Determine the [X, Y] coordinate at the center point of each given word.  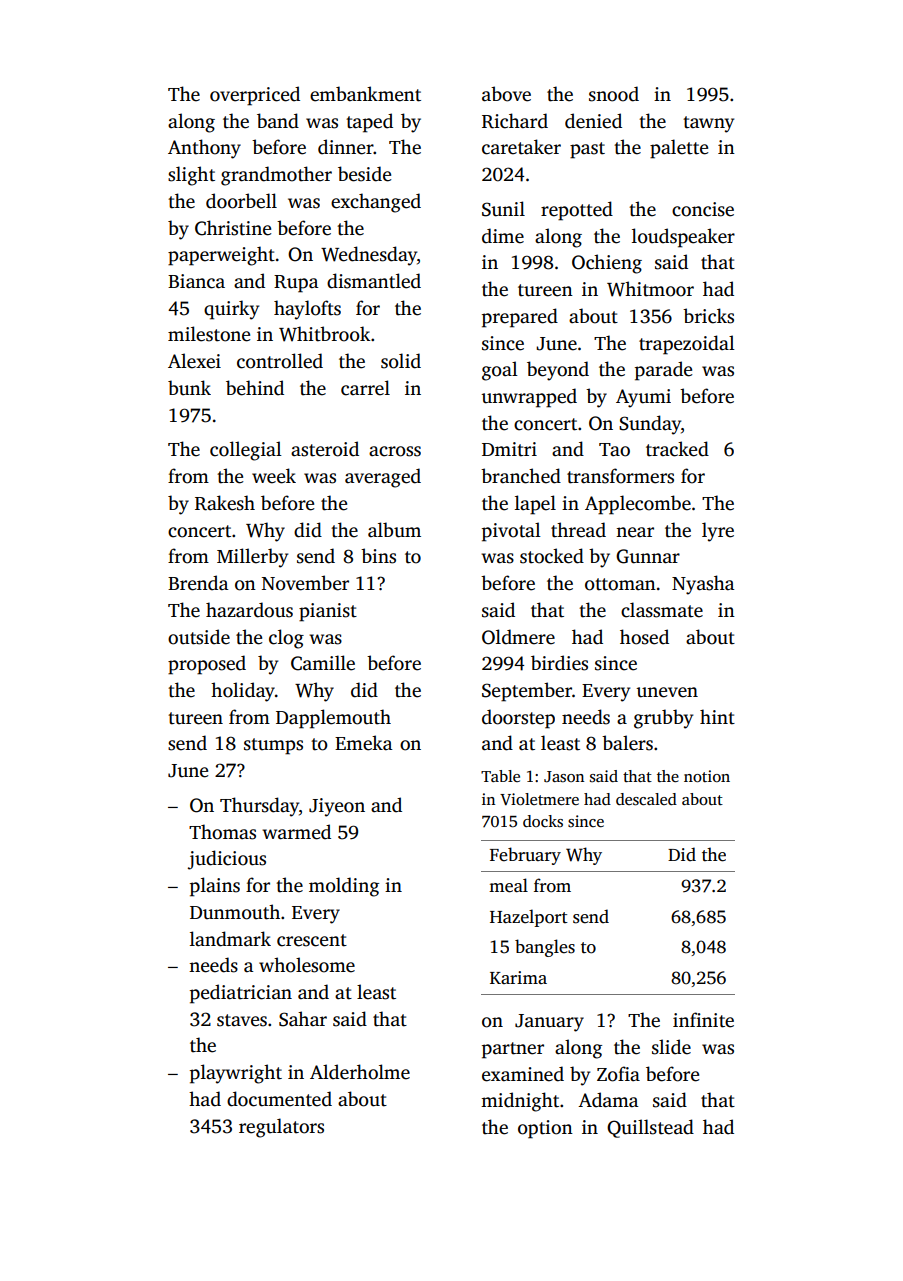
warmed [296, 832]
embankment [365, 94]
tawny [708, 124]
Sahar [303, 1019]
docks [543, 821]
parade [663, 371]
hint [717, 717]
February [525, 856]
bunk [189, 387]
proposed [207, 665]
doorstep [518, 719]
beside [364, 174]
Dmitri [509, 449]
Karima [518, 977]
